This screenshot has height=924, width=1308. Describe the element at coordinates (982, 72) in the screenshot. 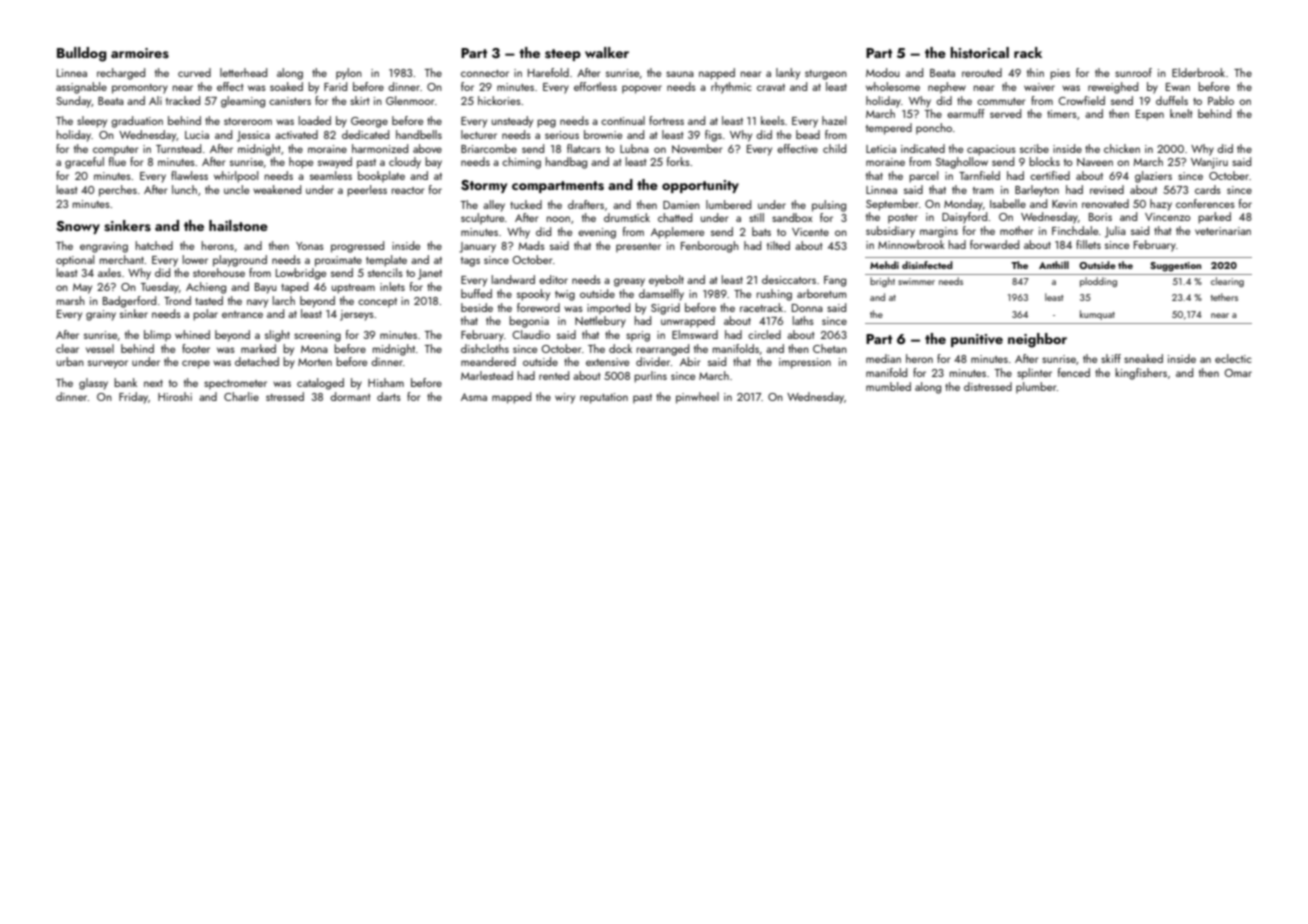

I see `rerouted` at that location.
